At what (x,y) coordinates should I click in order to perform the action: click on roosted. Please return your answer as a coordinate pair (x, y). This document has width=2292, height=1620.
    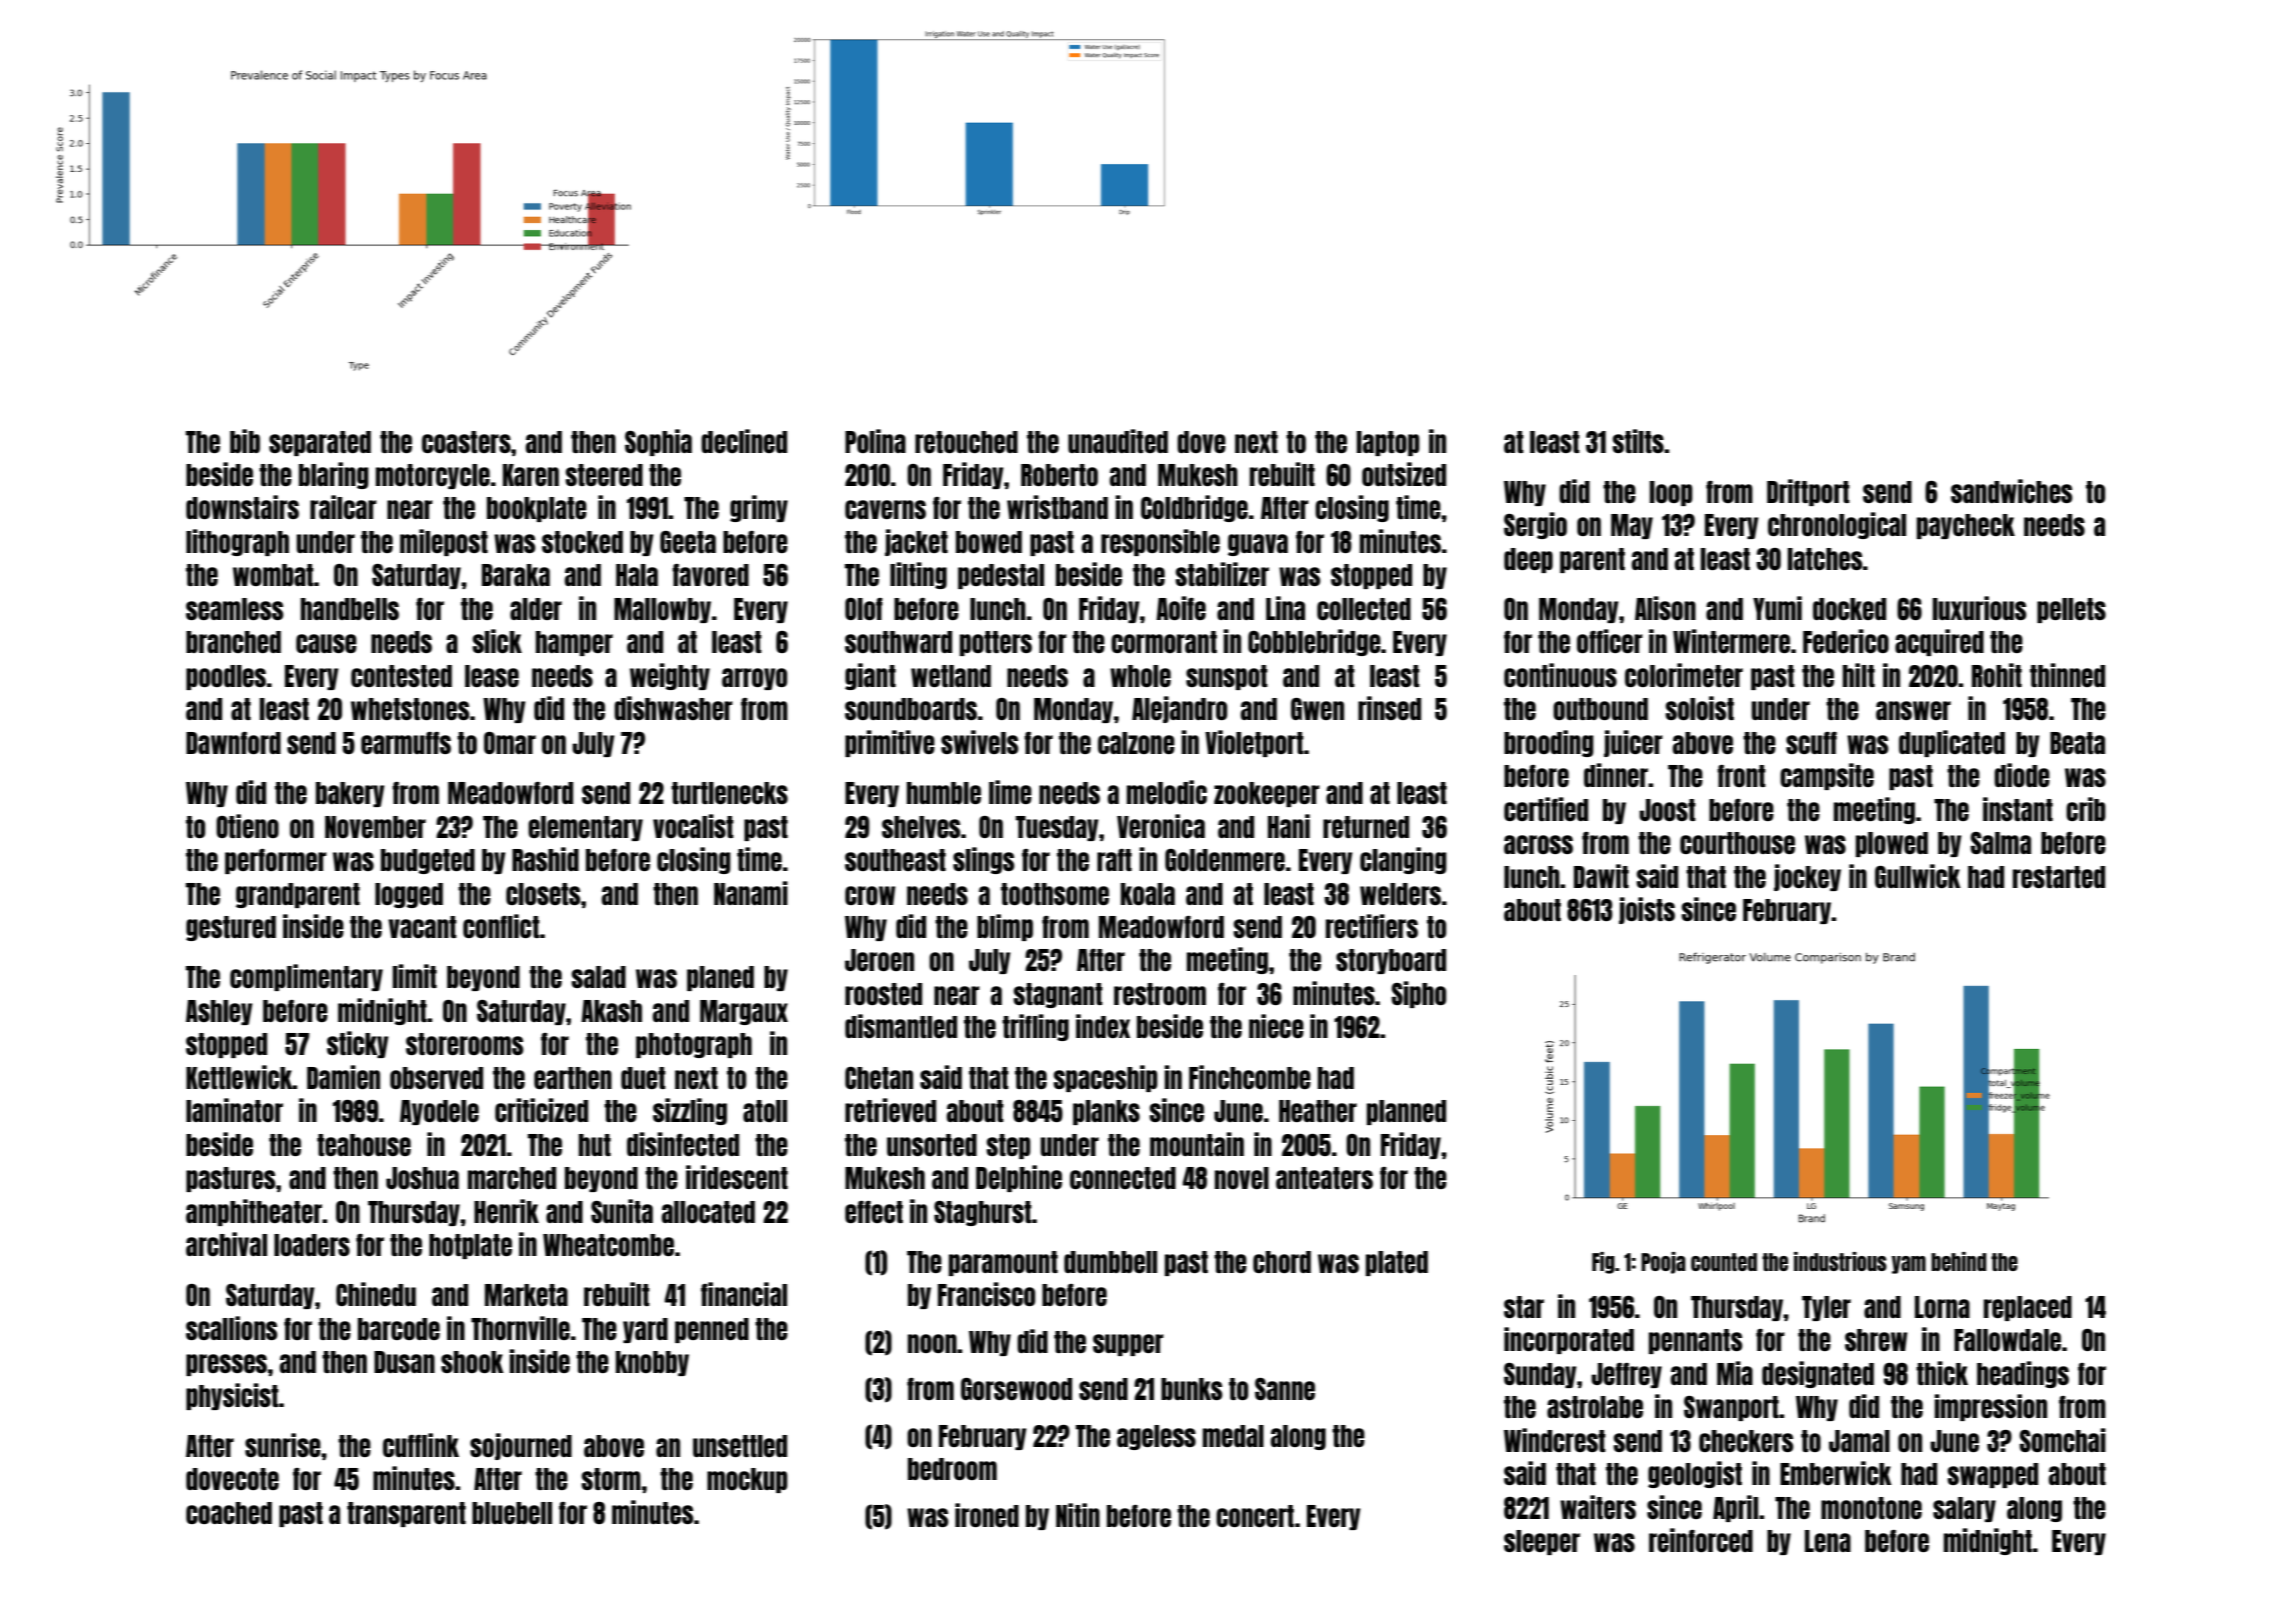
    Looking at the image, I should click on (883, 994).
